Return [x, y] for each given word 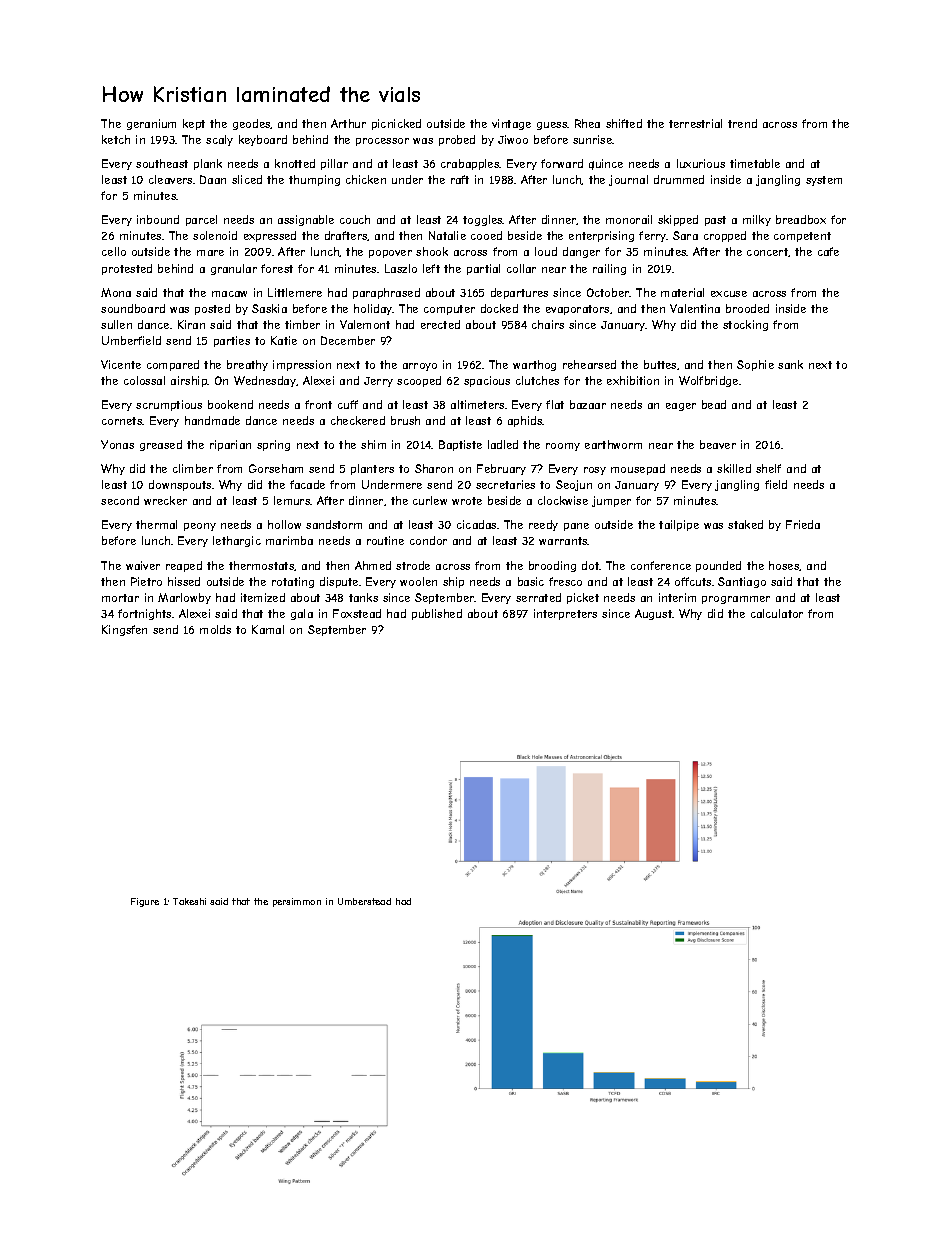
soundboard [133, 308]
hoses [784, 566]
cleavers [170, 179]
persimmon [297, 902]
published [437, 614]
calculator [777, 613]
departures [519, 293]
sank [790, 364]
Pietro [146, 581]
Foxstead [357, 613]
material [682, 292]
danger [581, 252]
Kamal [268, 629]
